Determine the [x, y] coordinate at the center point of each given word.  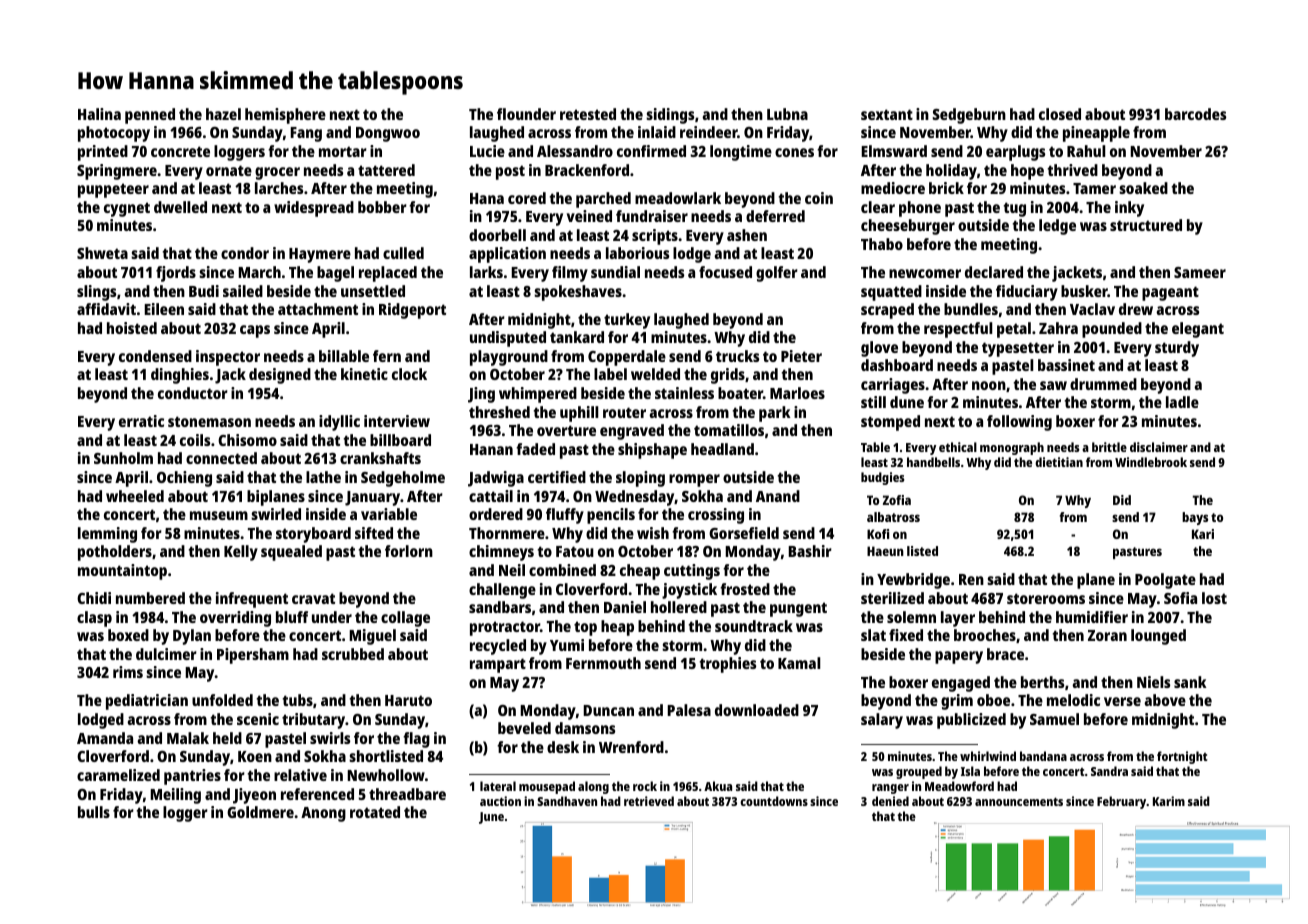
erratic [141, 421]
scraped [887, 311]
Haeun [885, 551]
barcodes [1195, 114]
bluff [292, 617]
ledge [1057, 227]
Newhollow [386, 775]
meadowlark [678, 198]
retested [588, 114]
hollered [679, 607]
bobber [382, 207]
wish [653, 533]
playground [509, 358]
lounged [1158, 637]
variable [389, 514]
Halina [99, 114]
